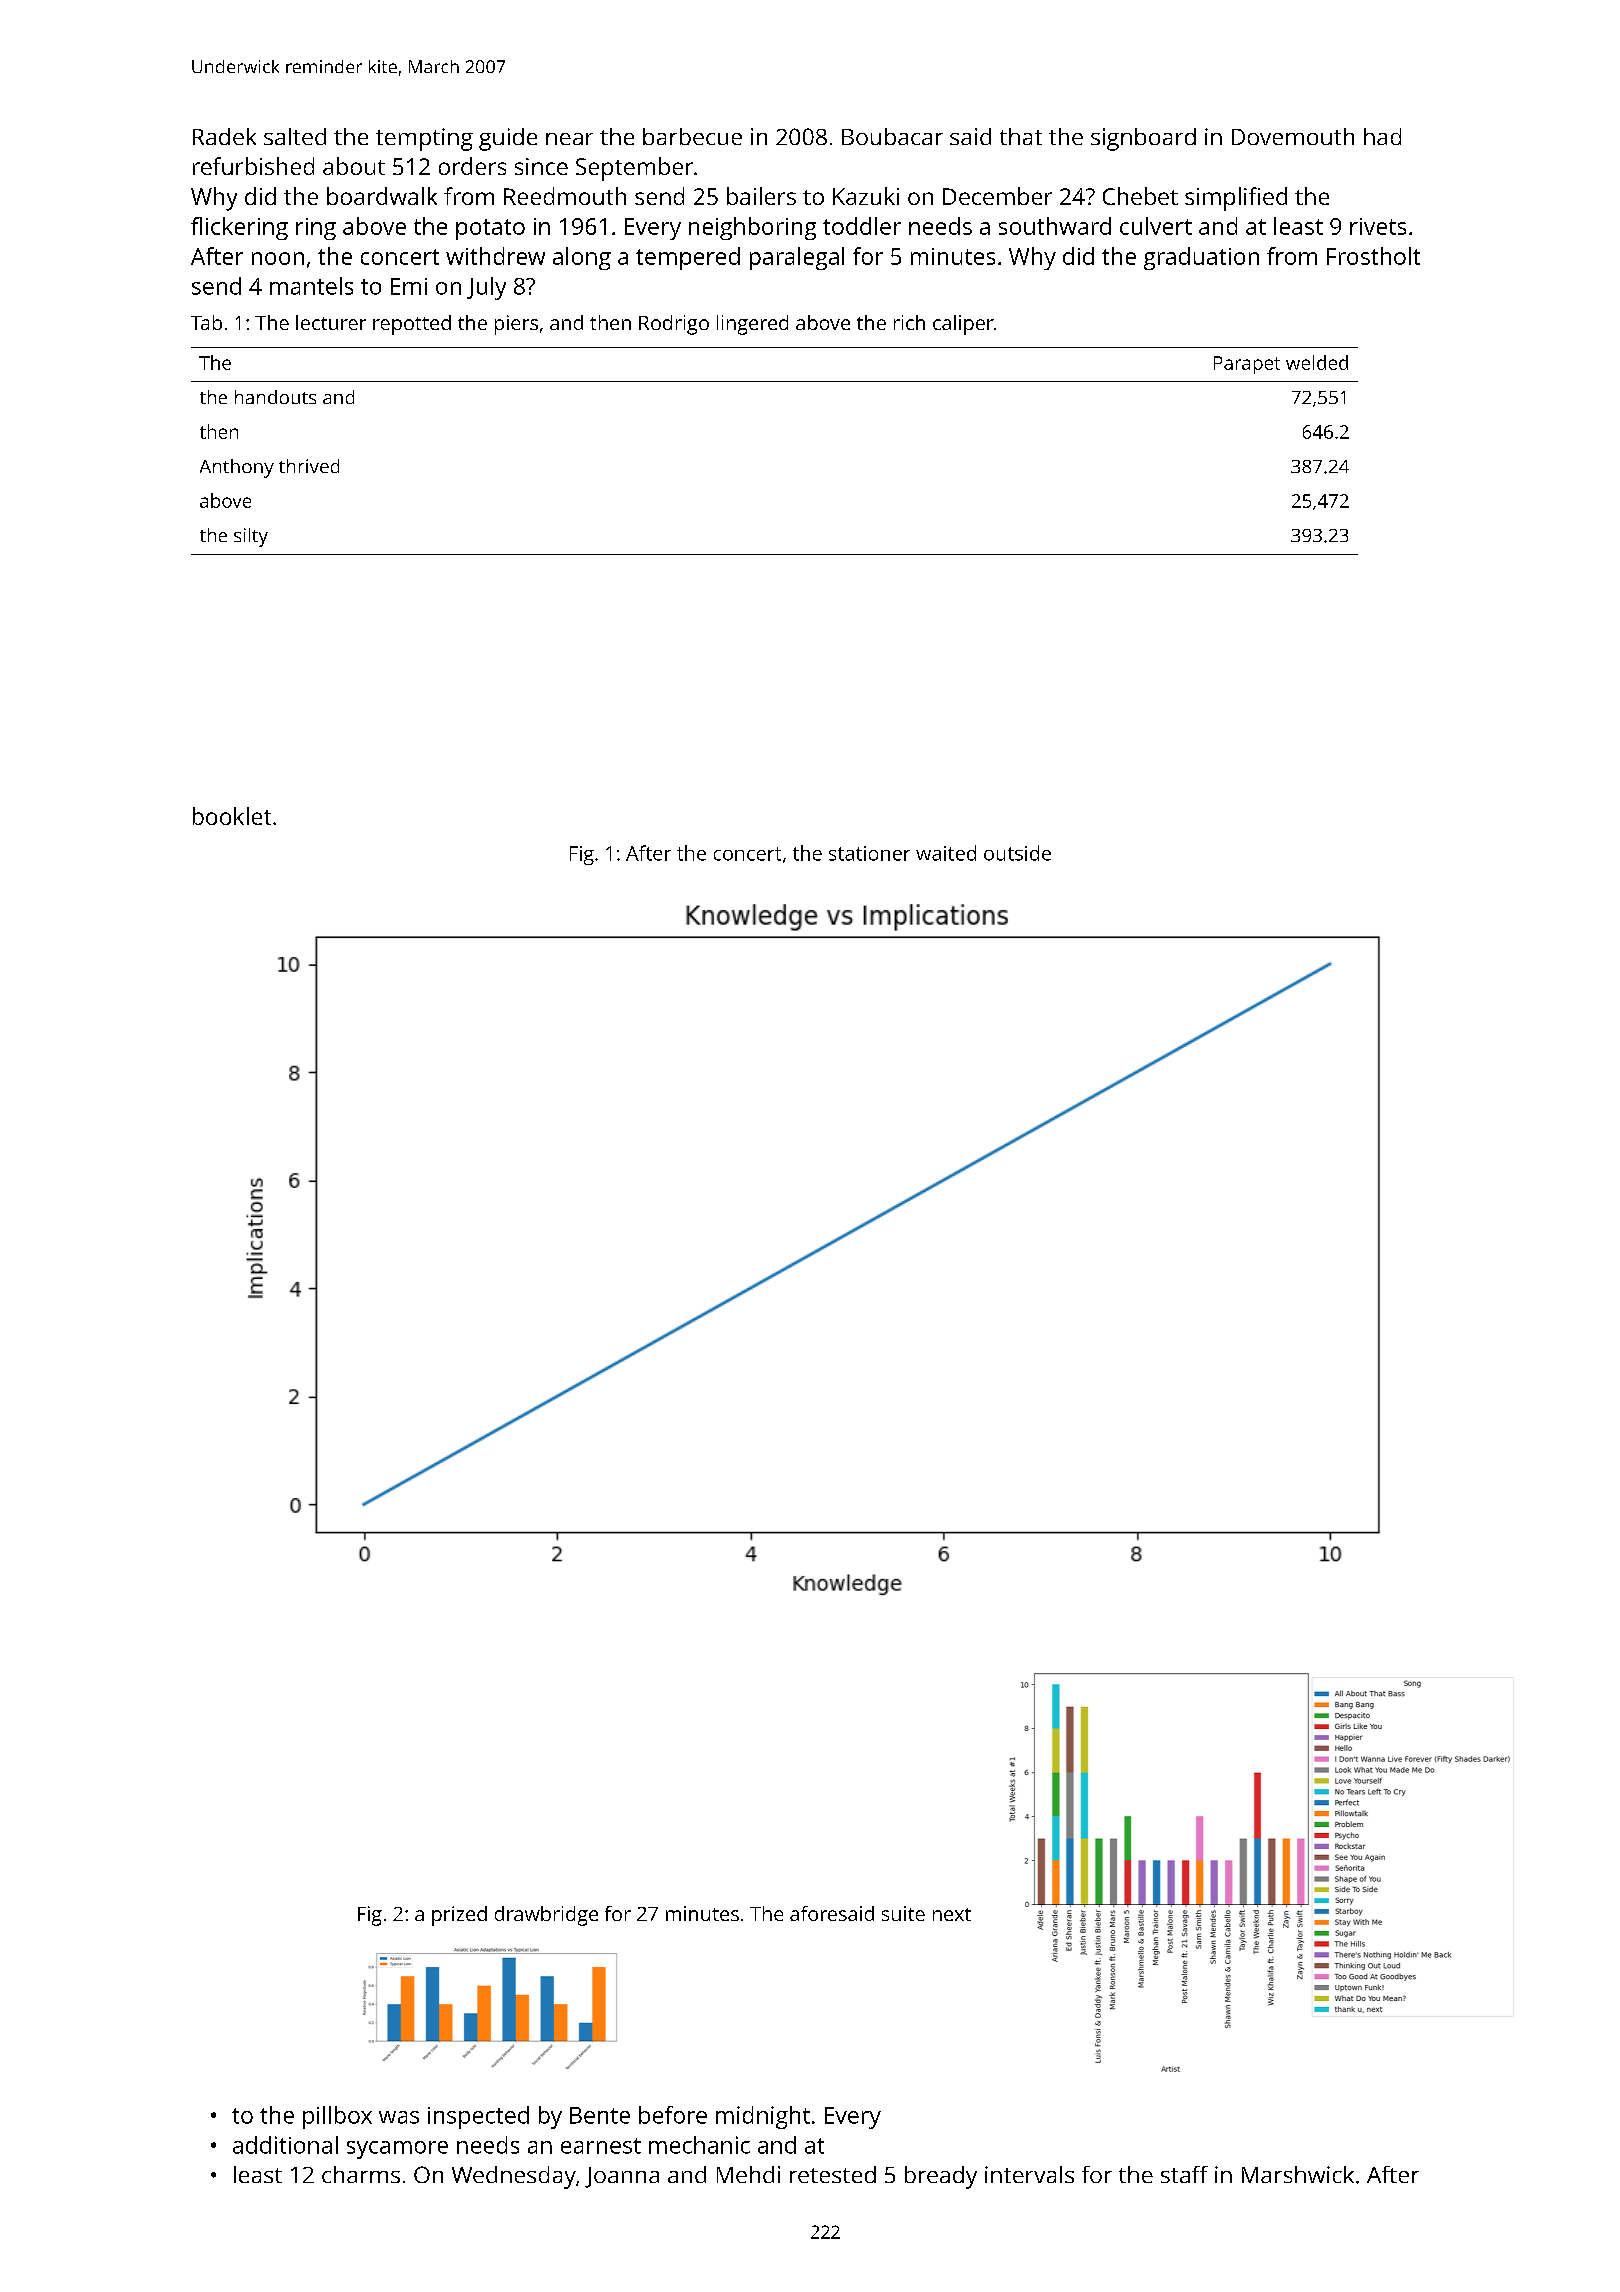 The width and height of the image is (1620, 2292). I want to click on bailers, so click(761, 196).
